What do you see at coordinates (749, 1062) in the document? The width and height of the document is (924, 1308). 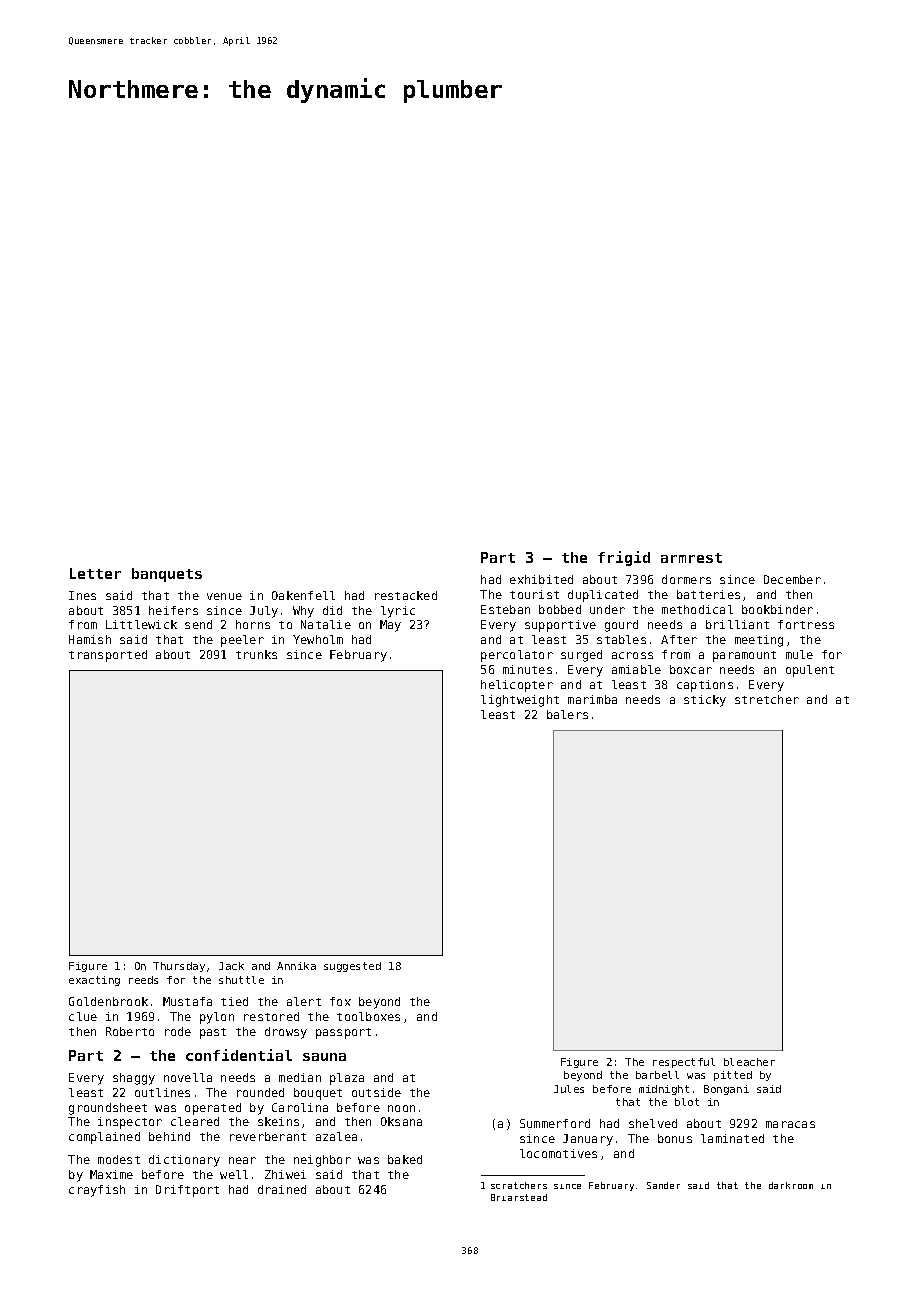 I see `bleacher` at bounding box center [749, 1062].
